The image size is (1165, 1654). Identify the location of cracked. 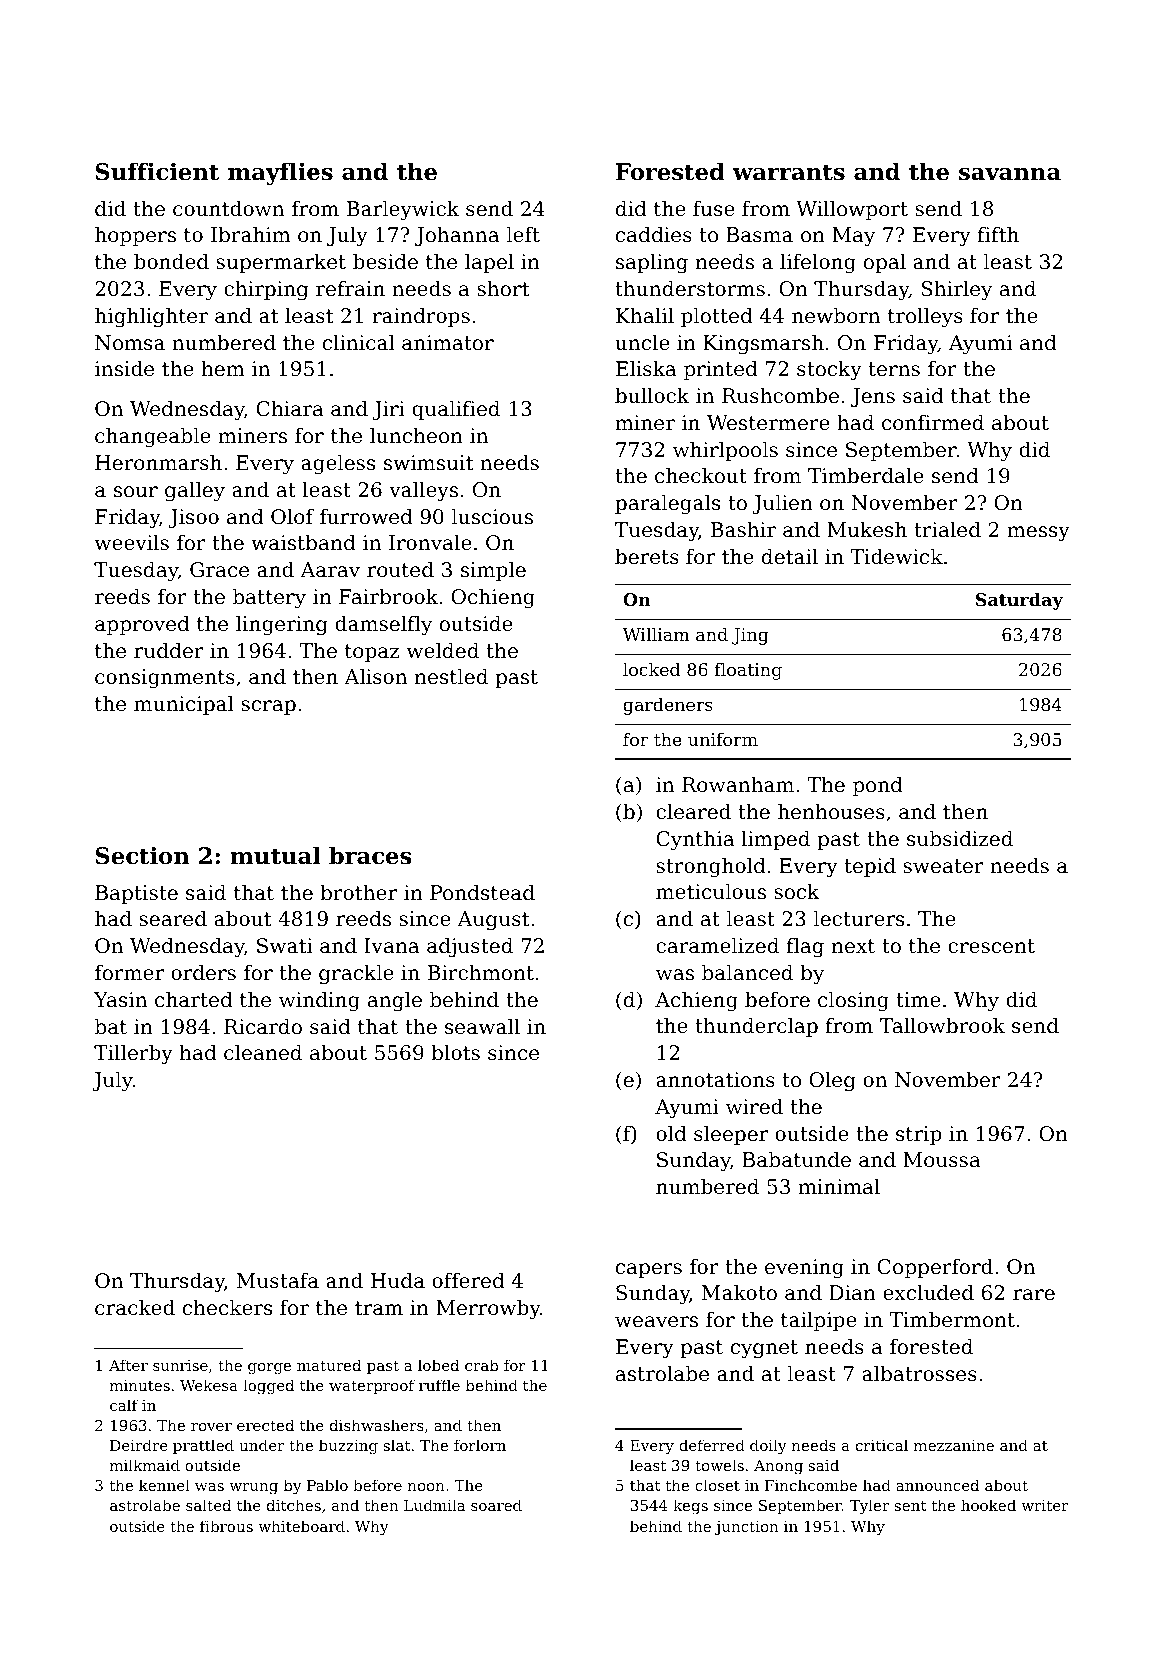
(135, 1307).
